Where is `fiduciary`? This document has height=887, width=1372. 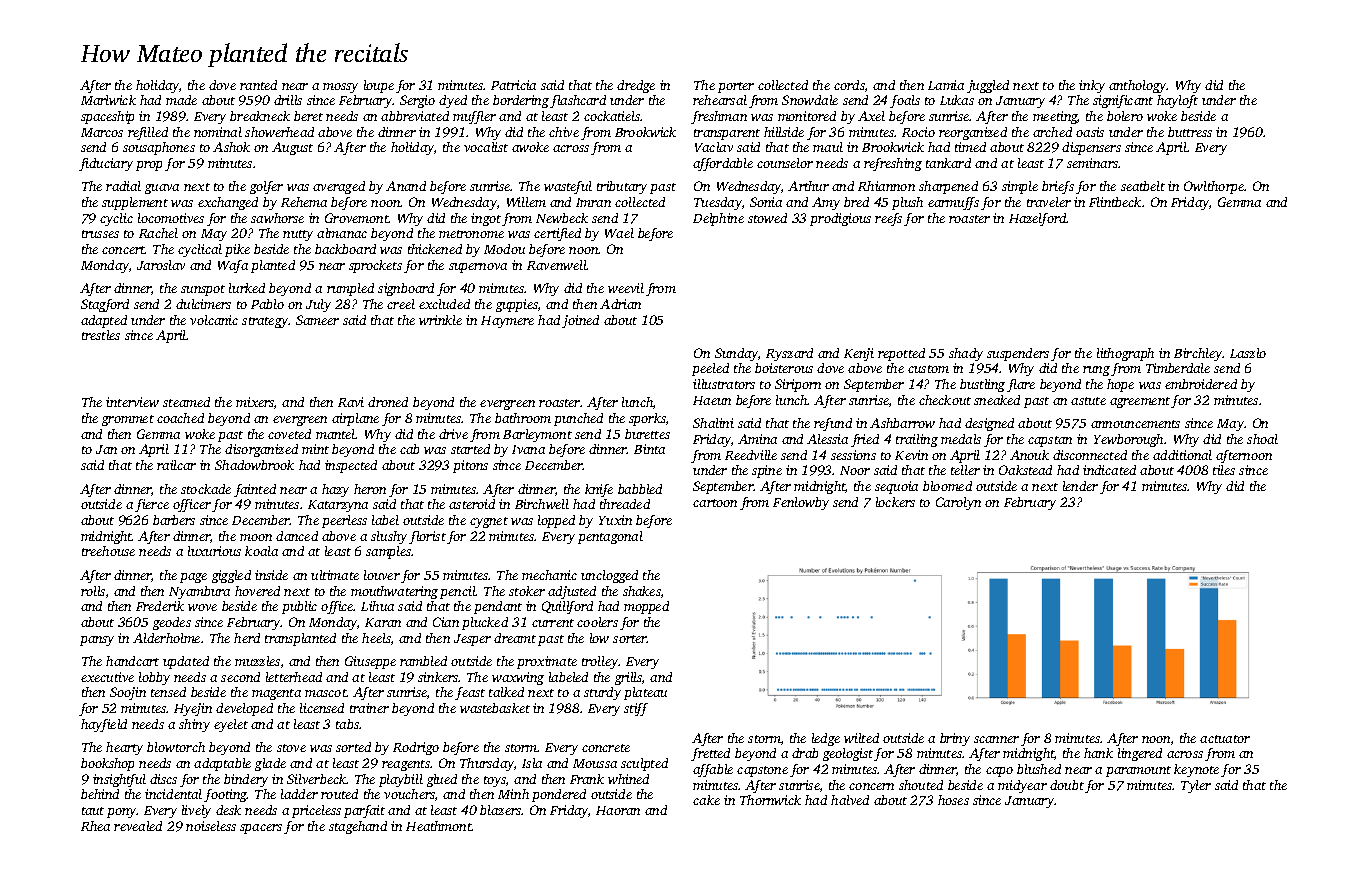
fiduciary is located at coordinates (106, 164).
